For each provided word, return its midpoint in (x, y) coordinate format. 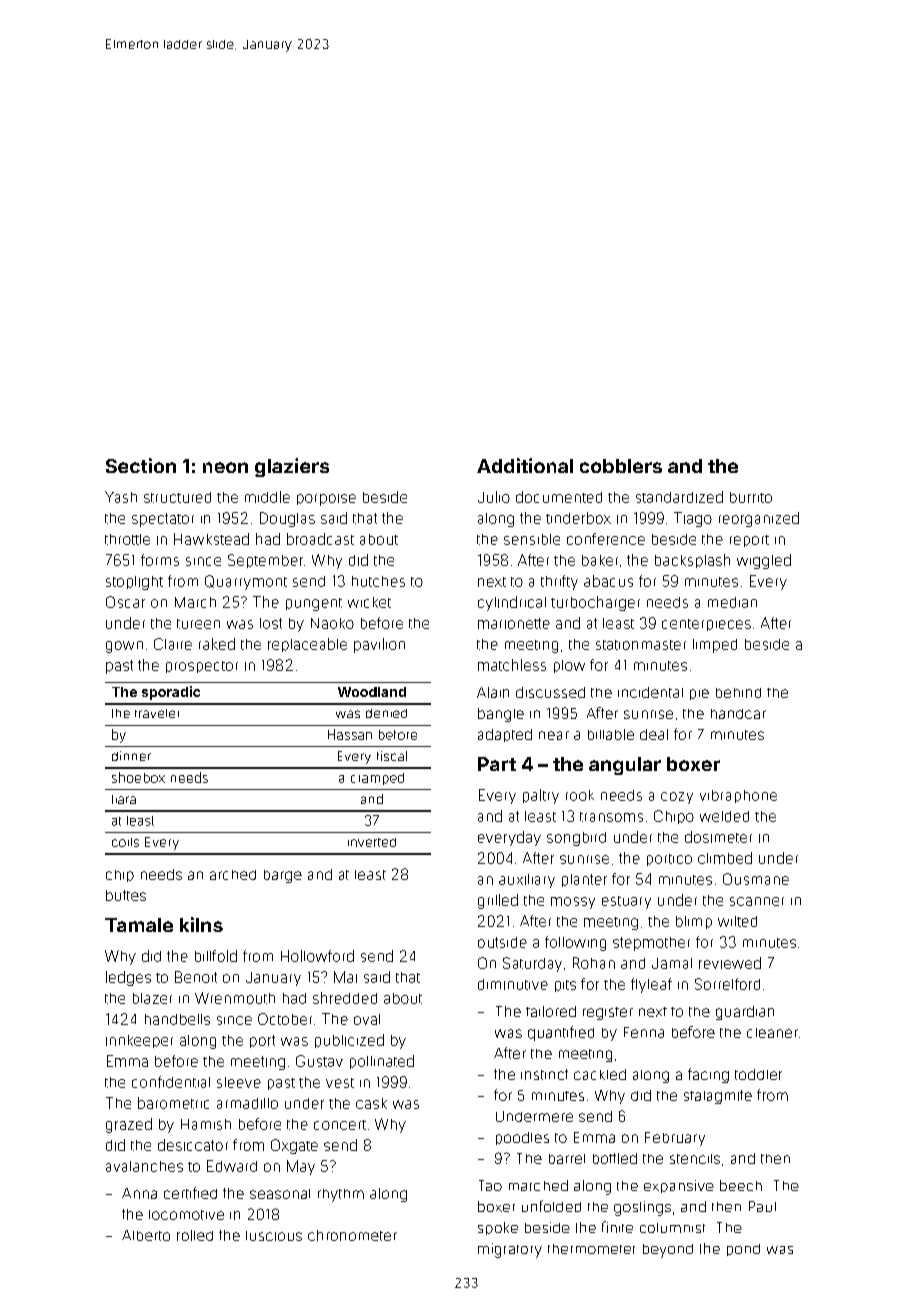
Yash (121, 497)
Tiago (693, 519)
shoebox (138, 777)
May (301, 1167)
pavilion (379, 645)
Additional (525, 465)
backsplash (692, 561)
